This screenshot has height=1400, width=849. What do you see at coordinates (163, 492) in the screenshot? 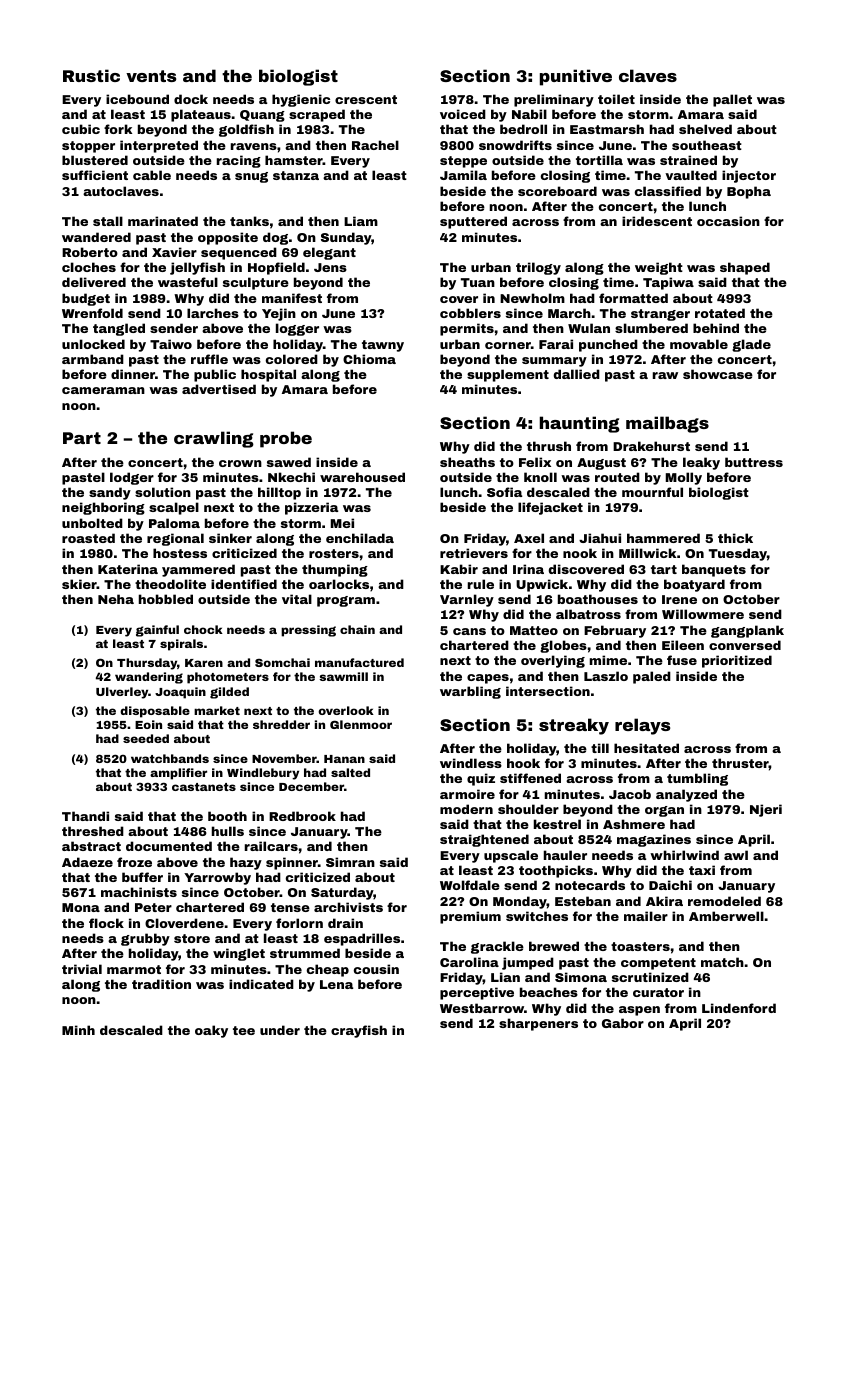
I see `solution` at bounding box center [163, 492].
